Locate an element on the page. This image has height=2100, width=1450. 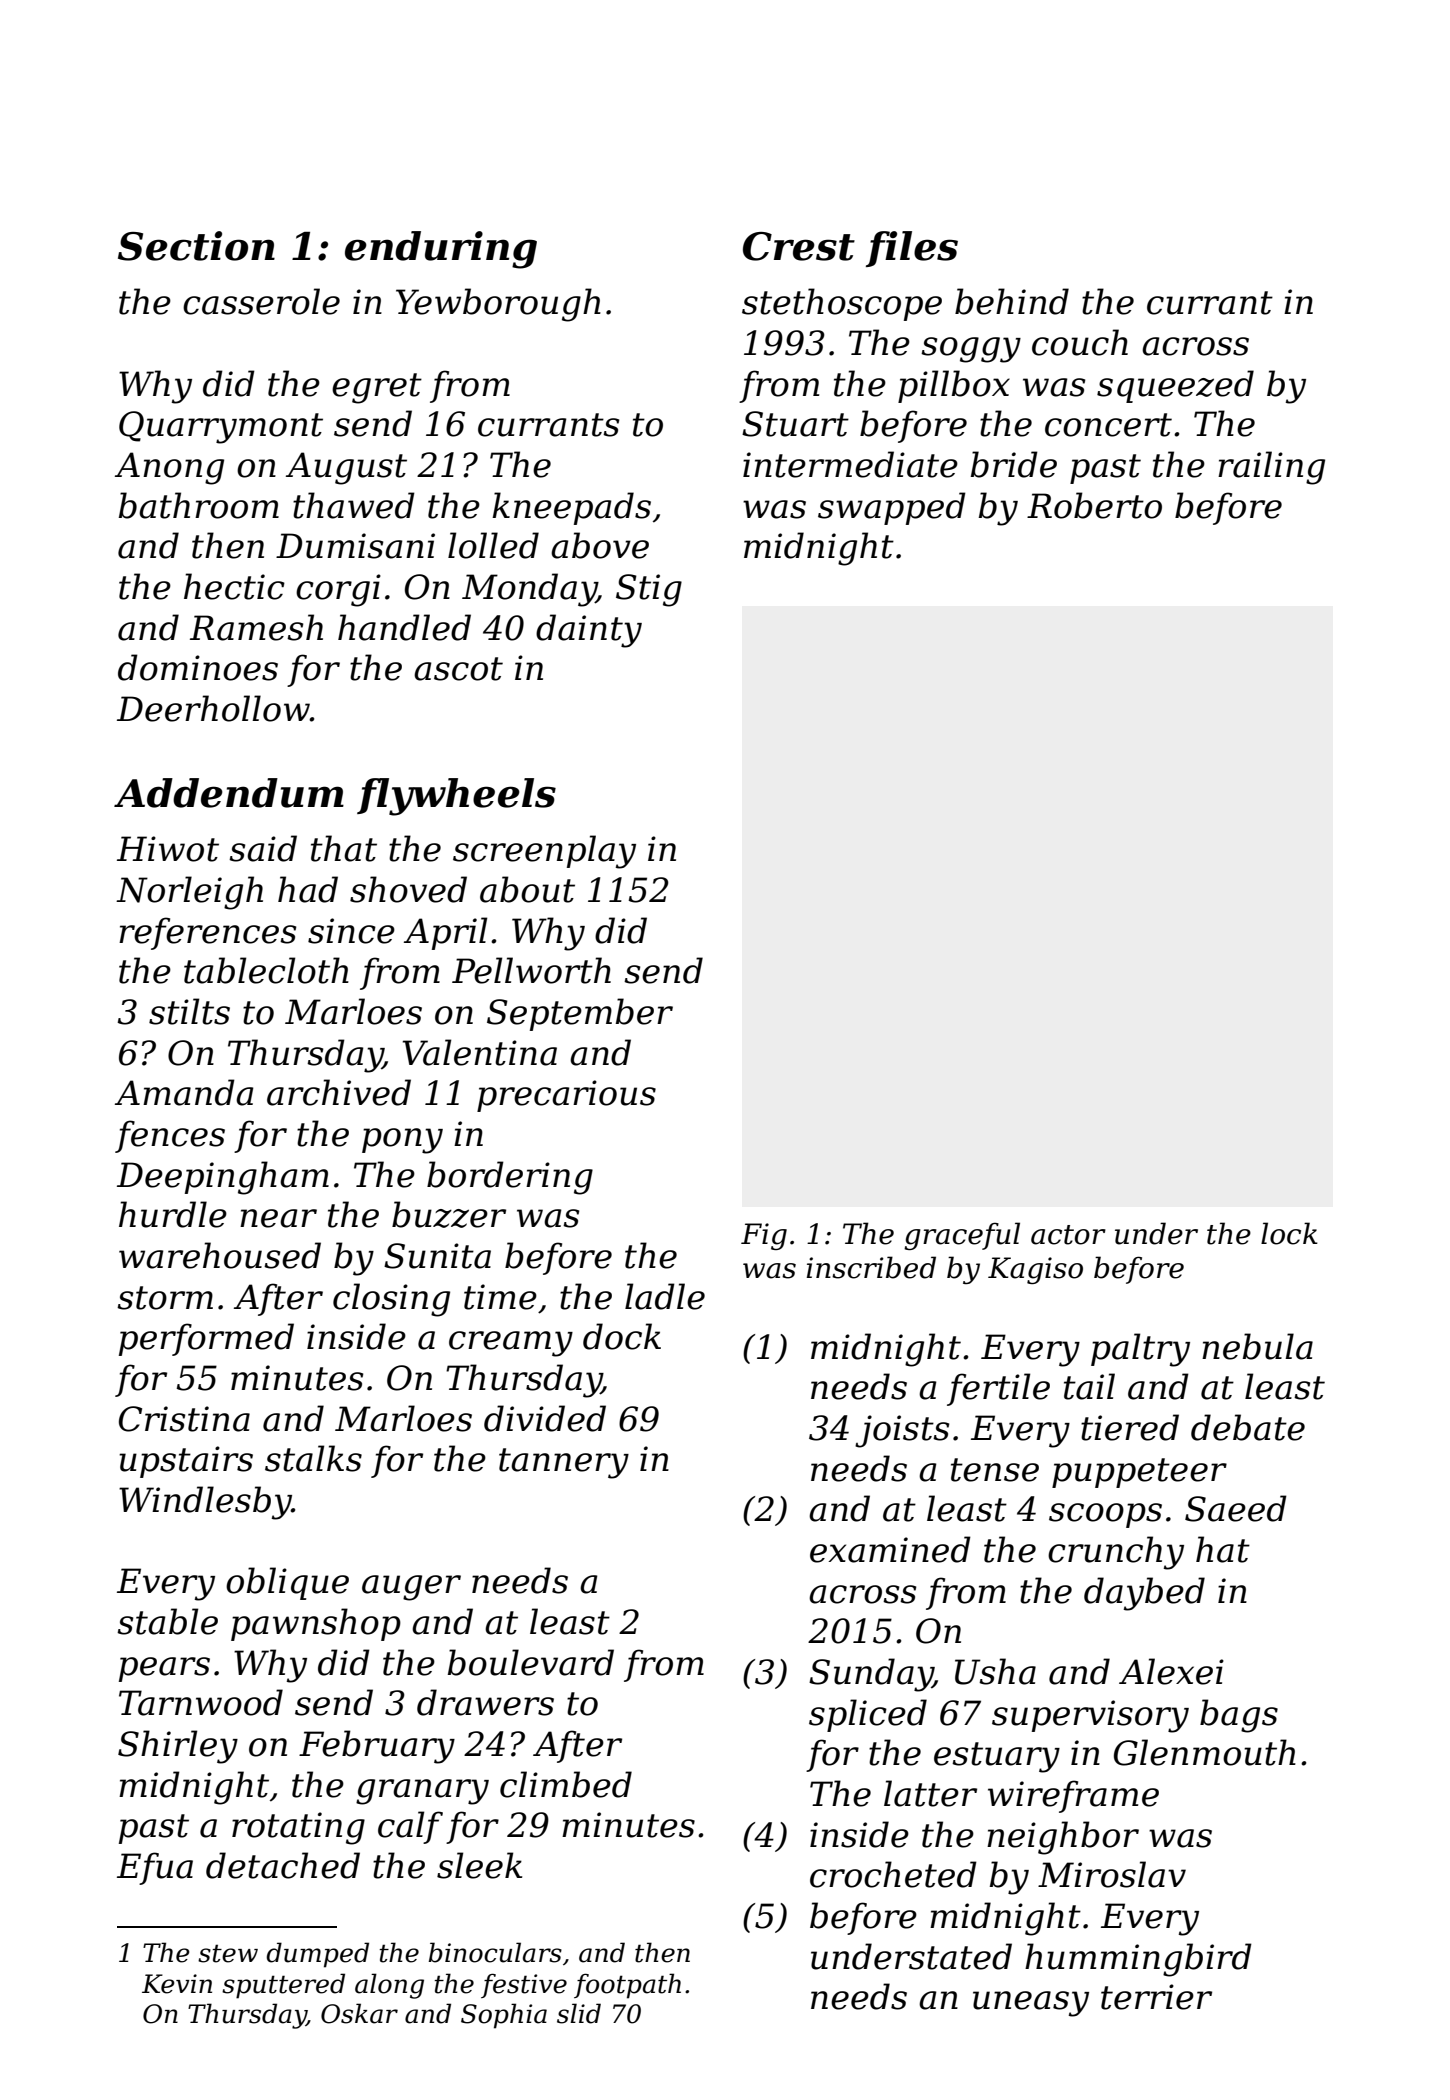
slid is located at coordinates (579, 2013).
